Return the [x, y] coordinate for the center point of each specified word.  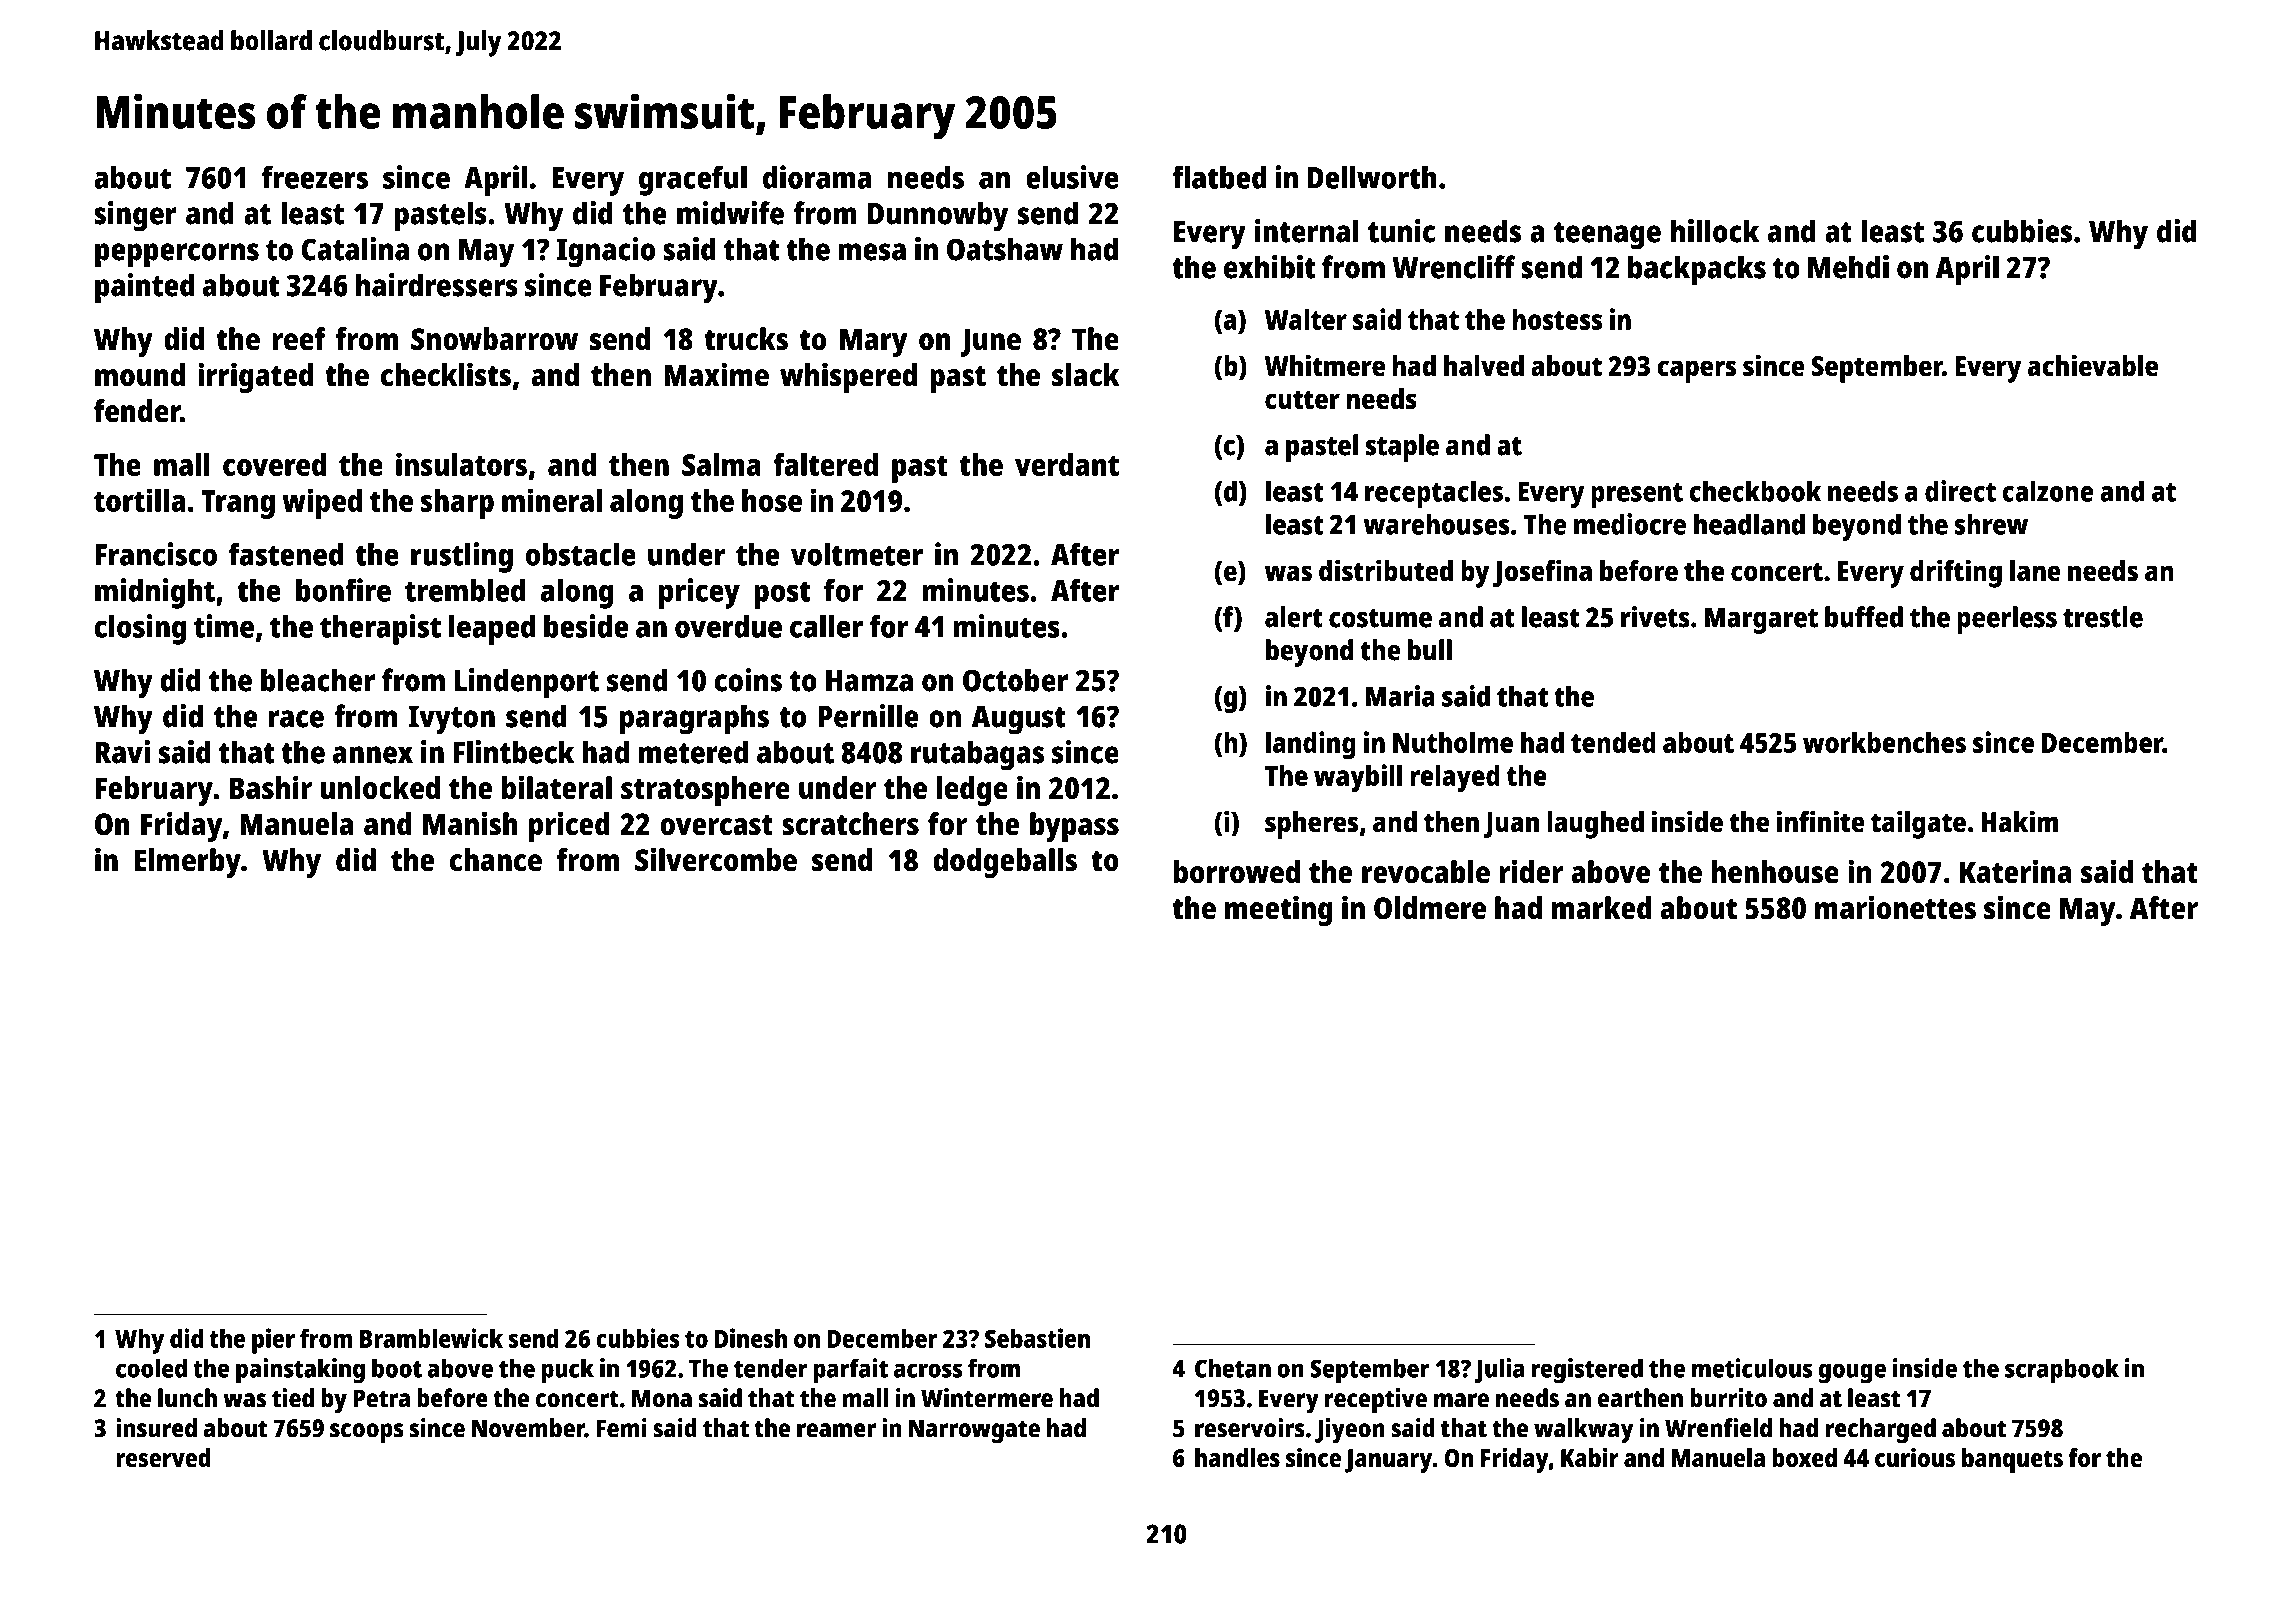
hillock [1715, 231]
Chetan [1233, 1368]
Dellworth [1372, 177]
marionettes [1895, 908]
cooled [151, 1368]
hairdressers [437, 285]
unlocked [380, 788]
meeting [1279, 911]
